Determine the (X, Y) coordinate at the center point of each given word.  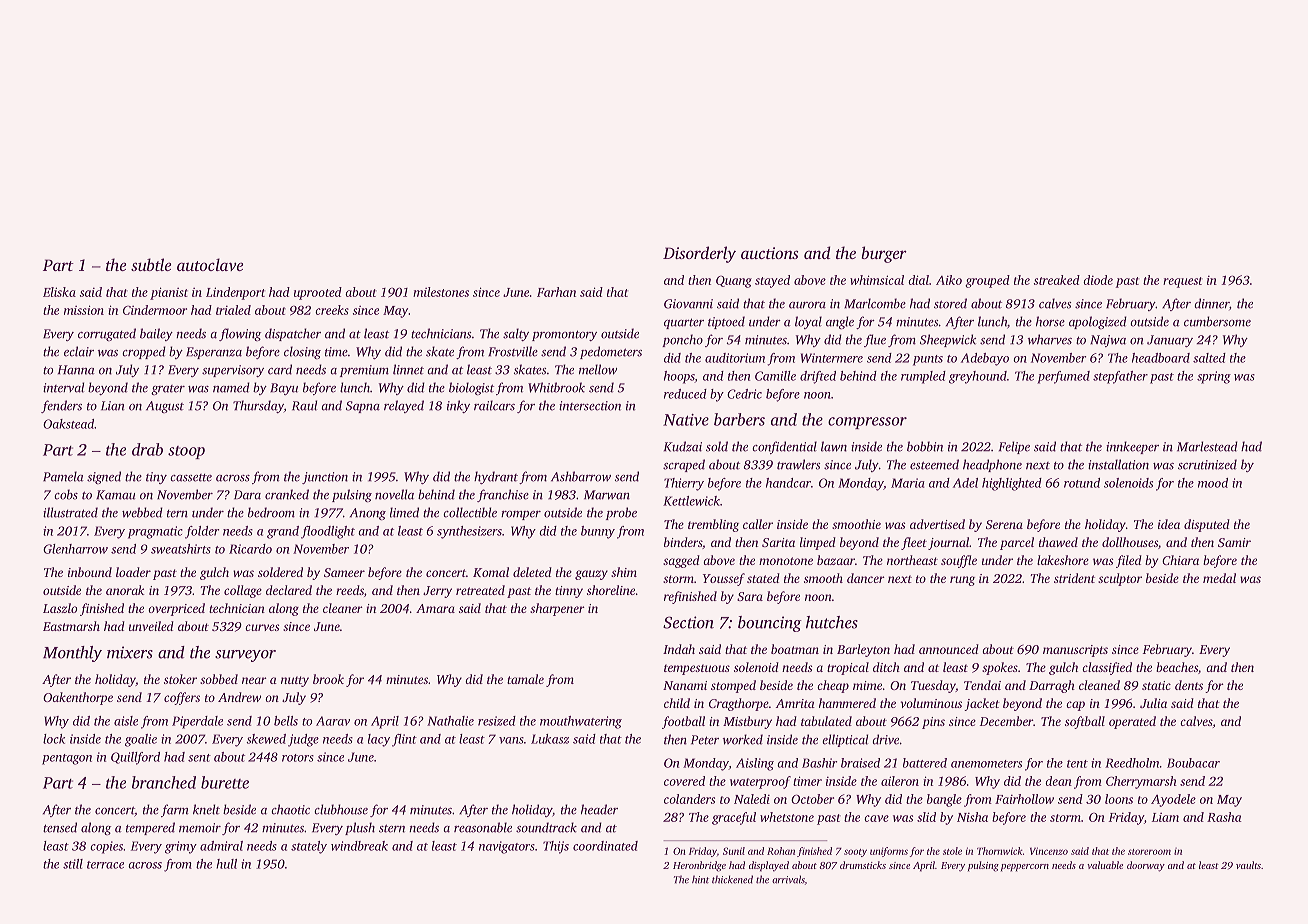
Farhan (556, 292)
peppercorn (1025, 868)
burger (884, 254)
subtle (151, 264)
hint (700, 879)
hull (226, 864)
